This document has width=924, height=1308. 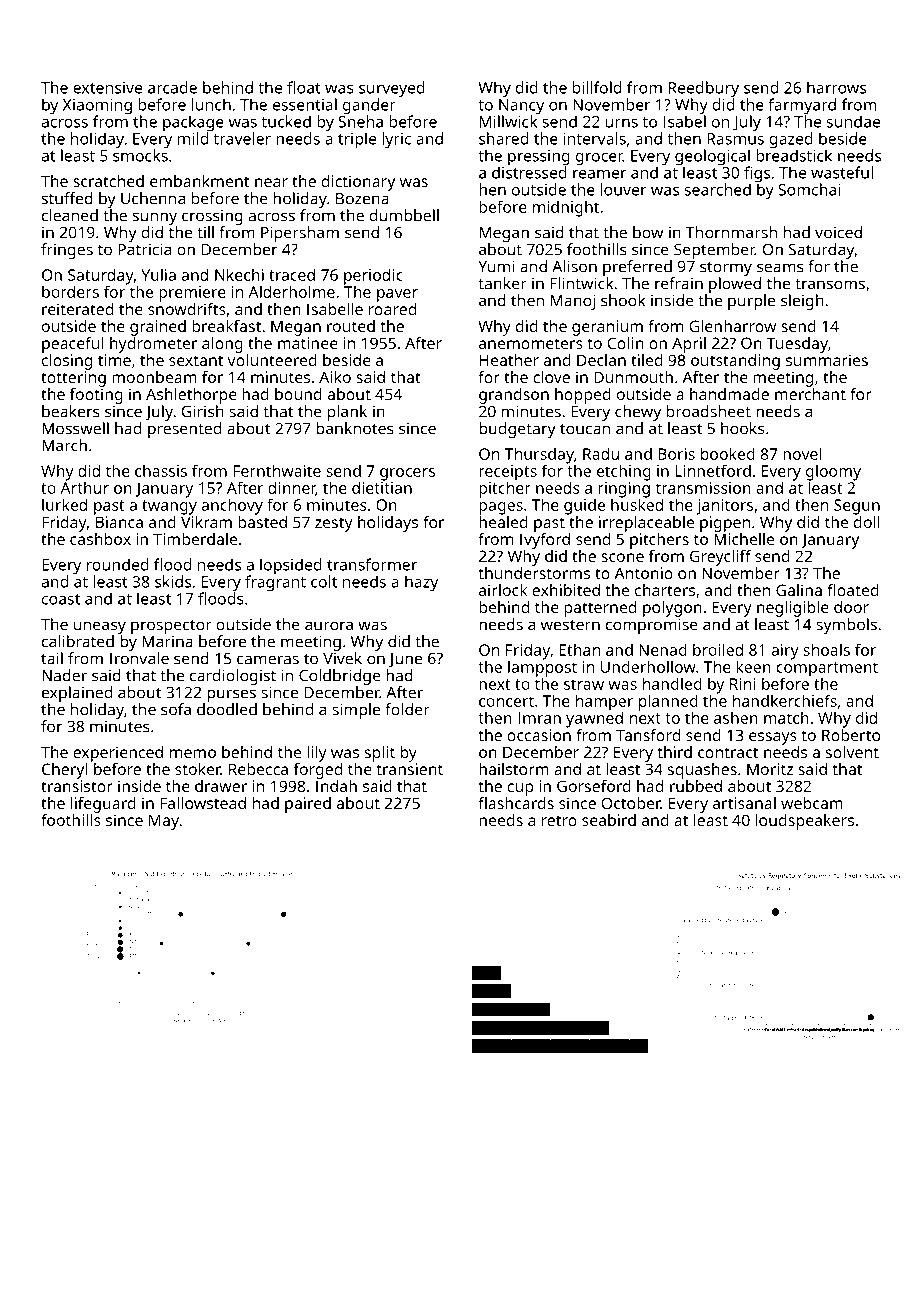 I want to click on cameras, so click(x=268, y=660).
